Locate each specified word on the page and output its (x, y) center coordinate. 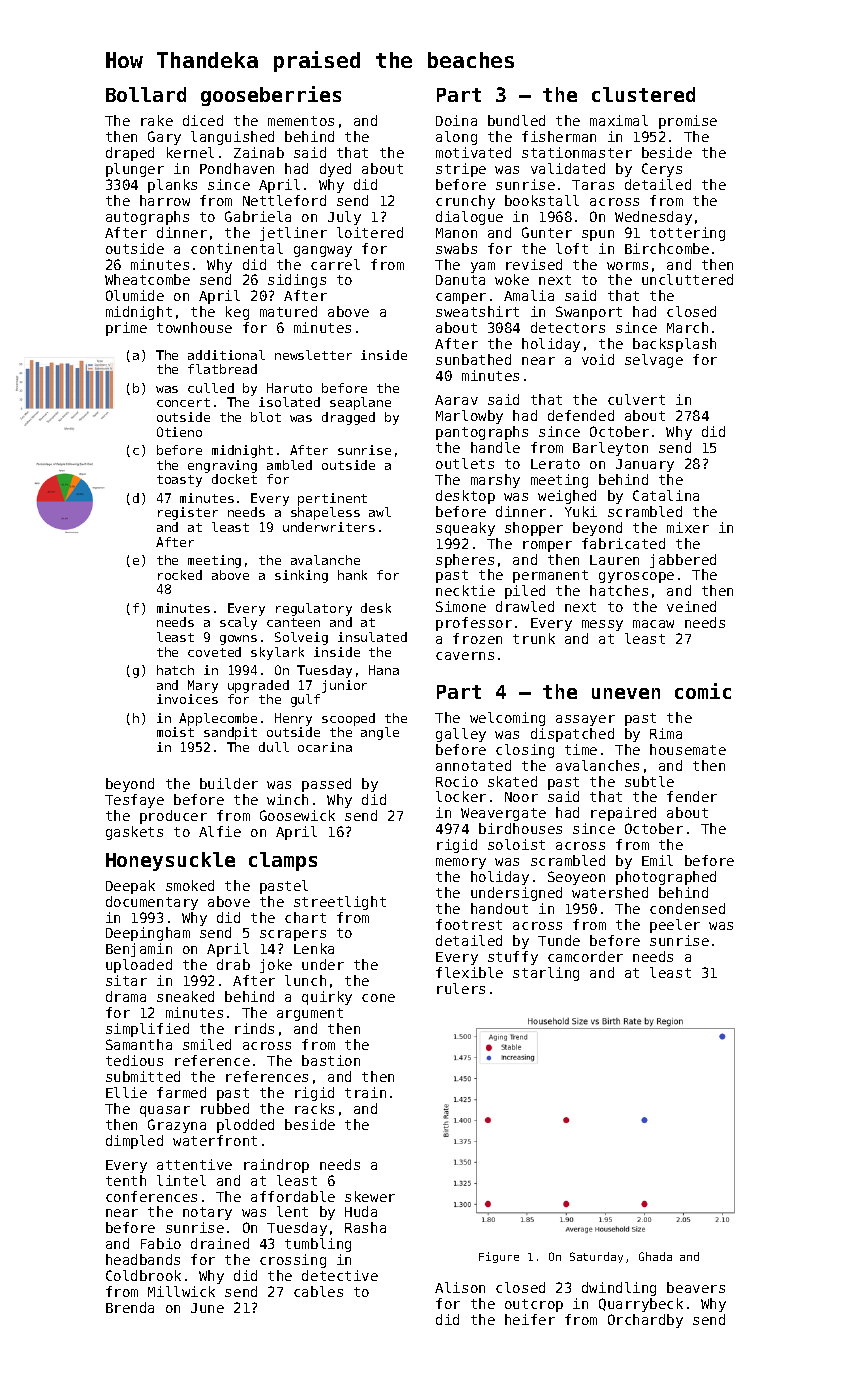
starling (546, 974)
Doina (456, 120)
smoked (190, 885)
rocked (180, 575)
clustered (643, 94)
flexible (469, 972)
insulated (372, 637)
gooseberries (271, 96)
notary (207, 1213)
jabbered (683, 561)
